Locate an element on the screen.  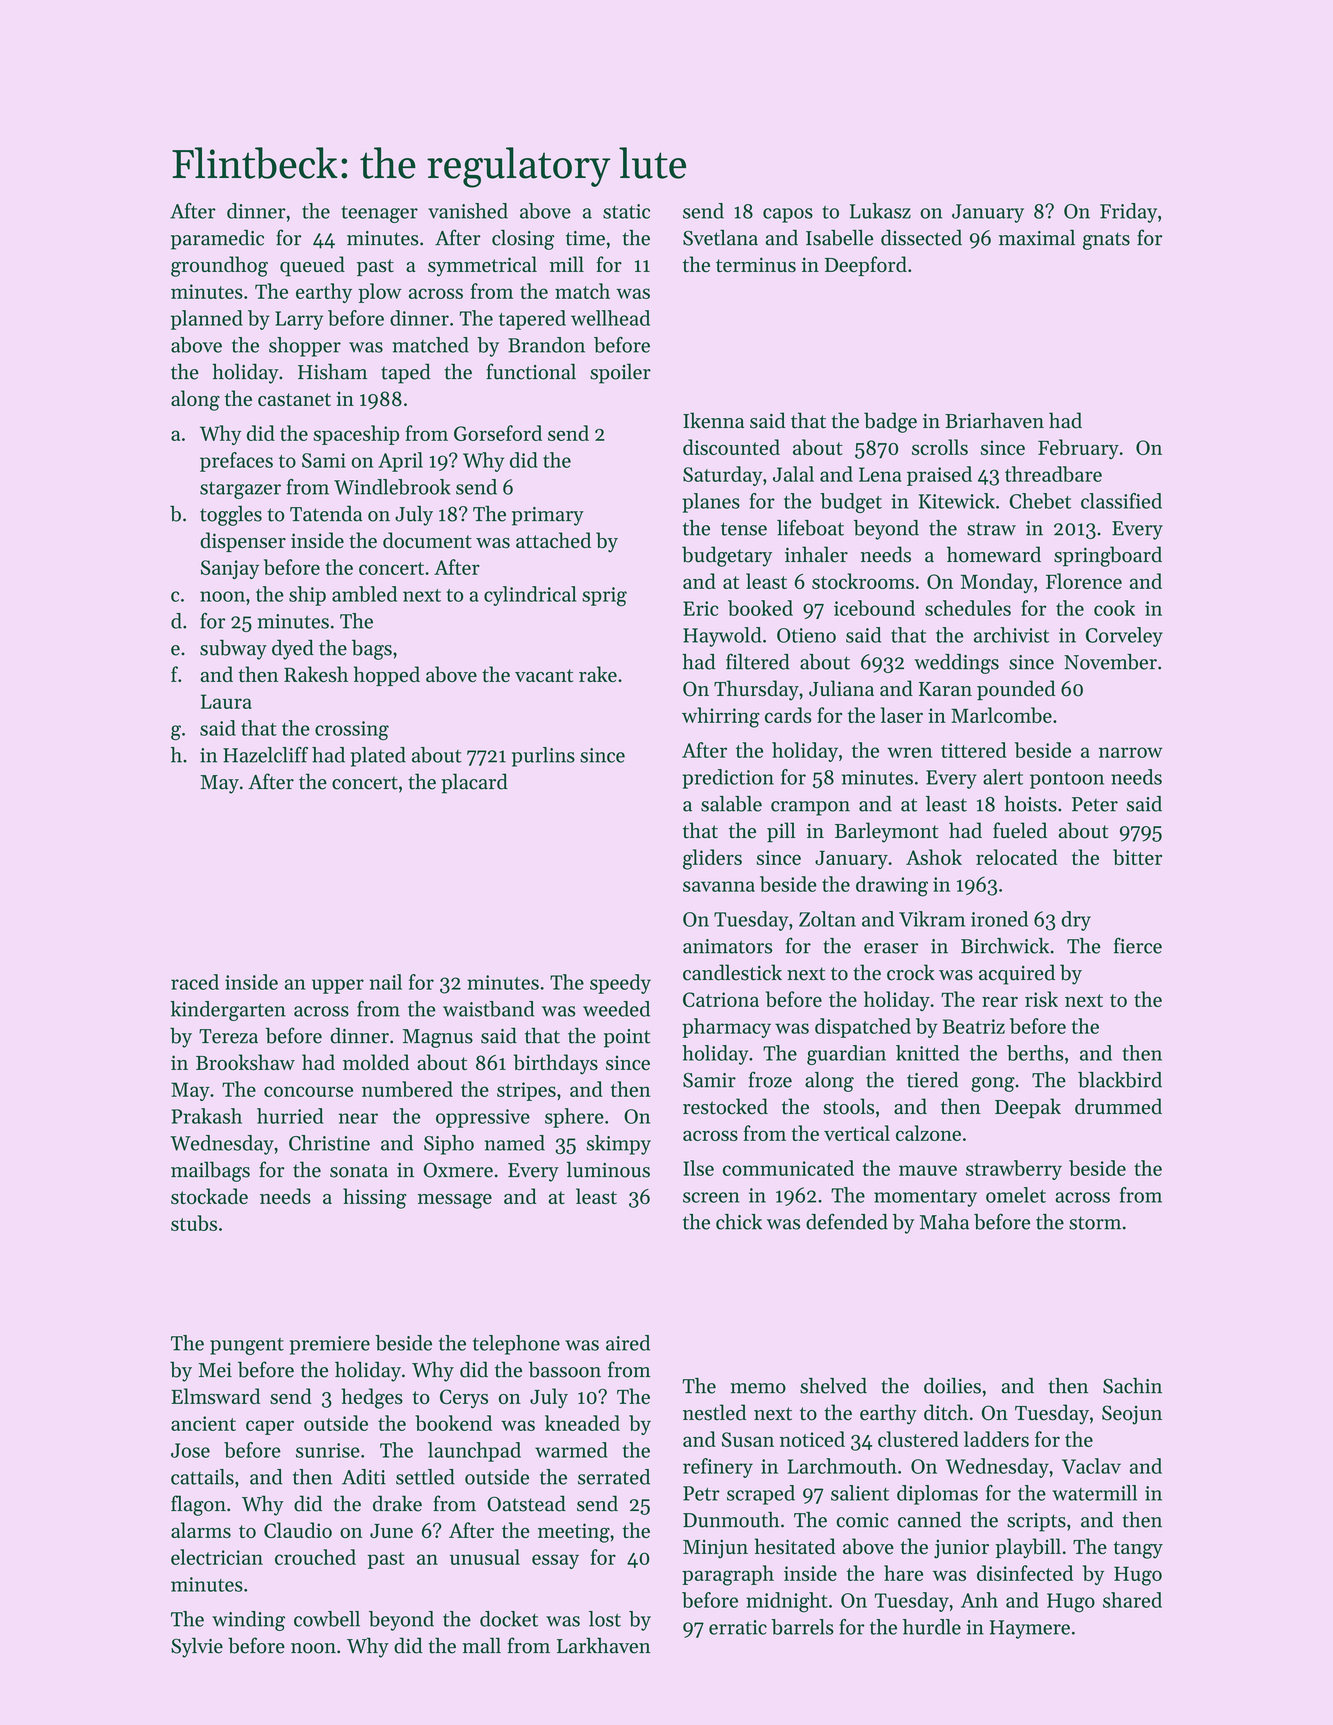
Saturday is located at coordinates (723, 476).
